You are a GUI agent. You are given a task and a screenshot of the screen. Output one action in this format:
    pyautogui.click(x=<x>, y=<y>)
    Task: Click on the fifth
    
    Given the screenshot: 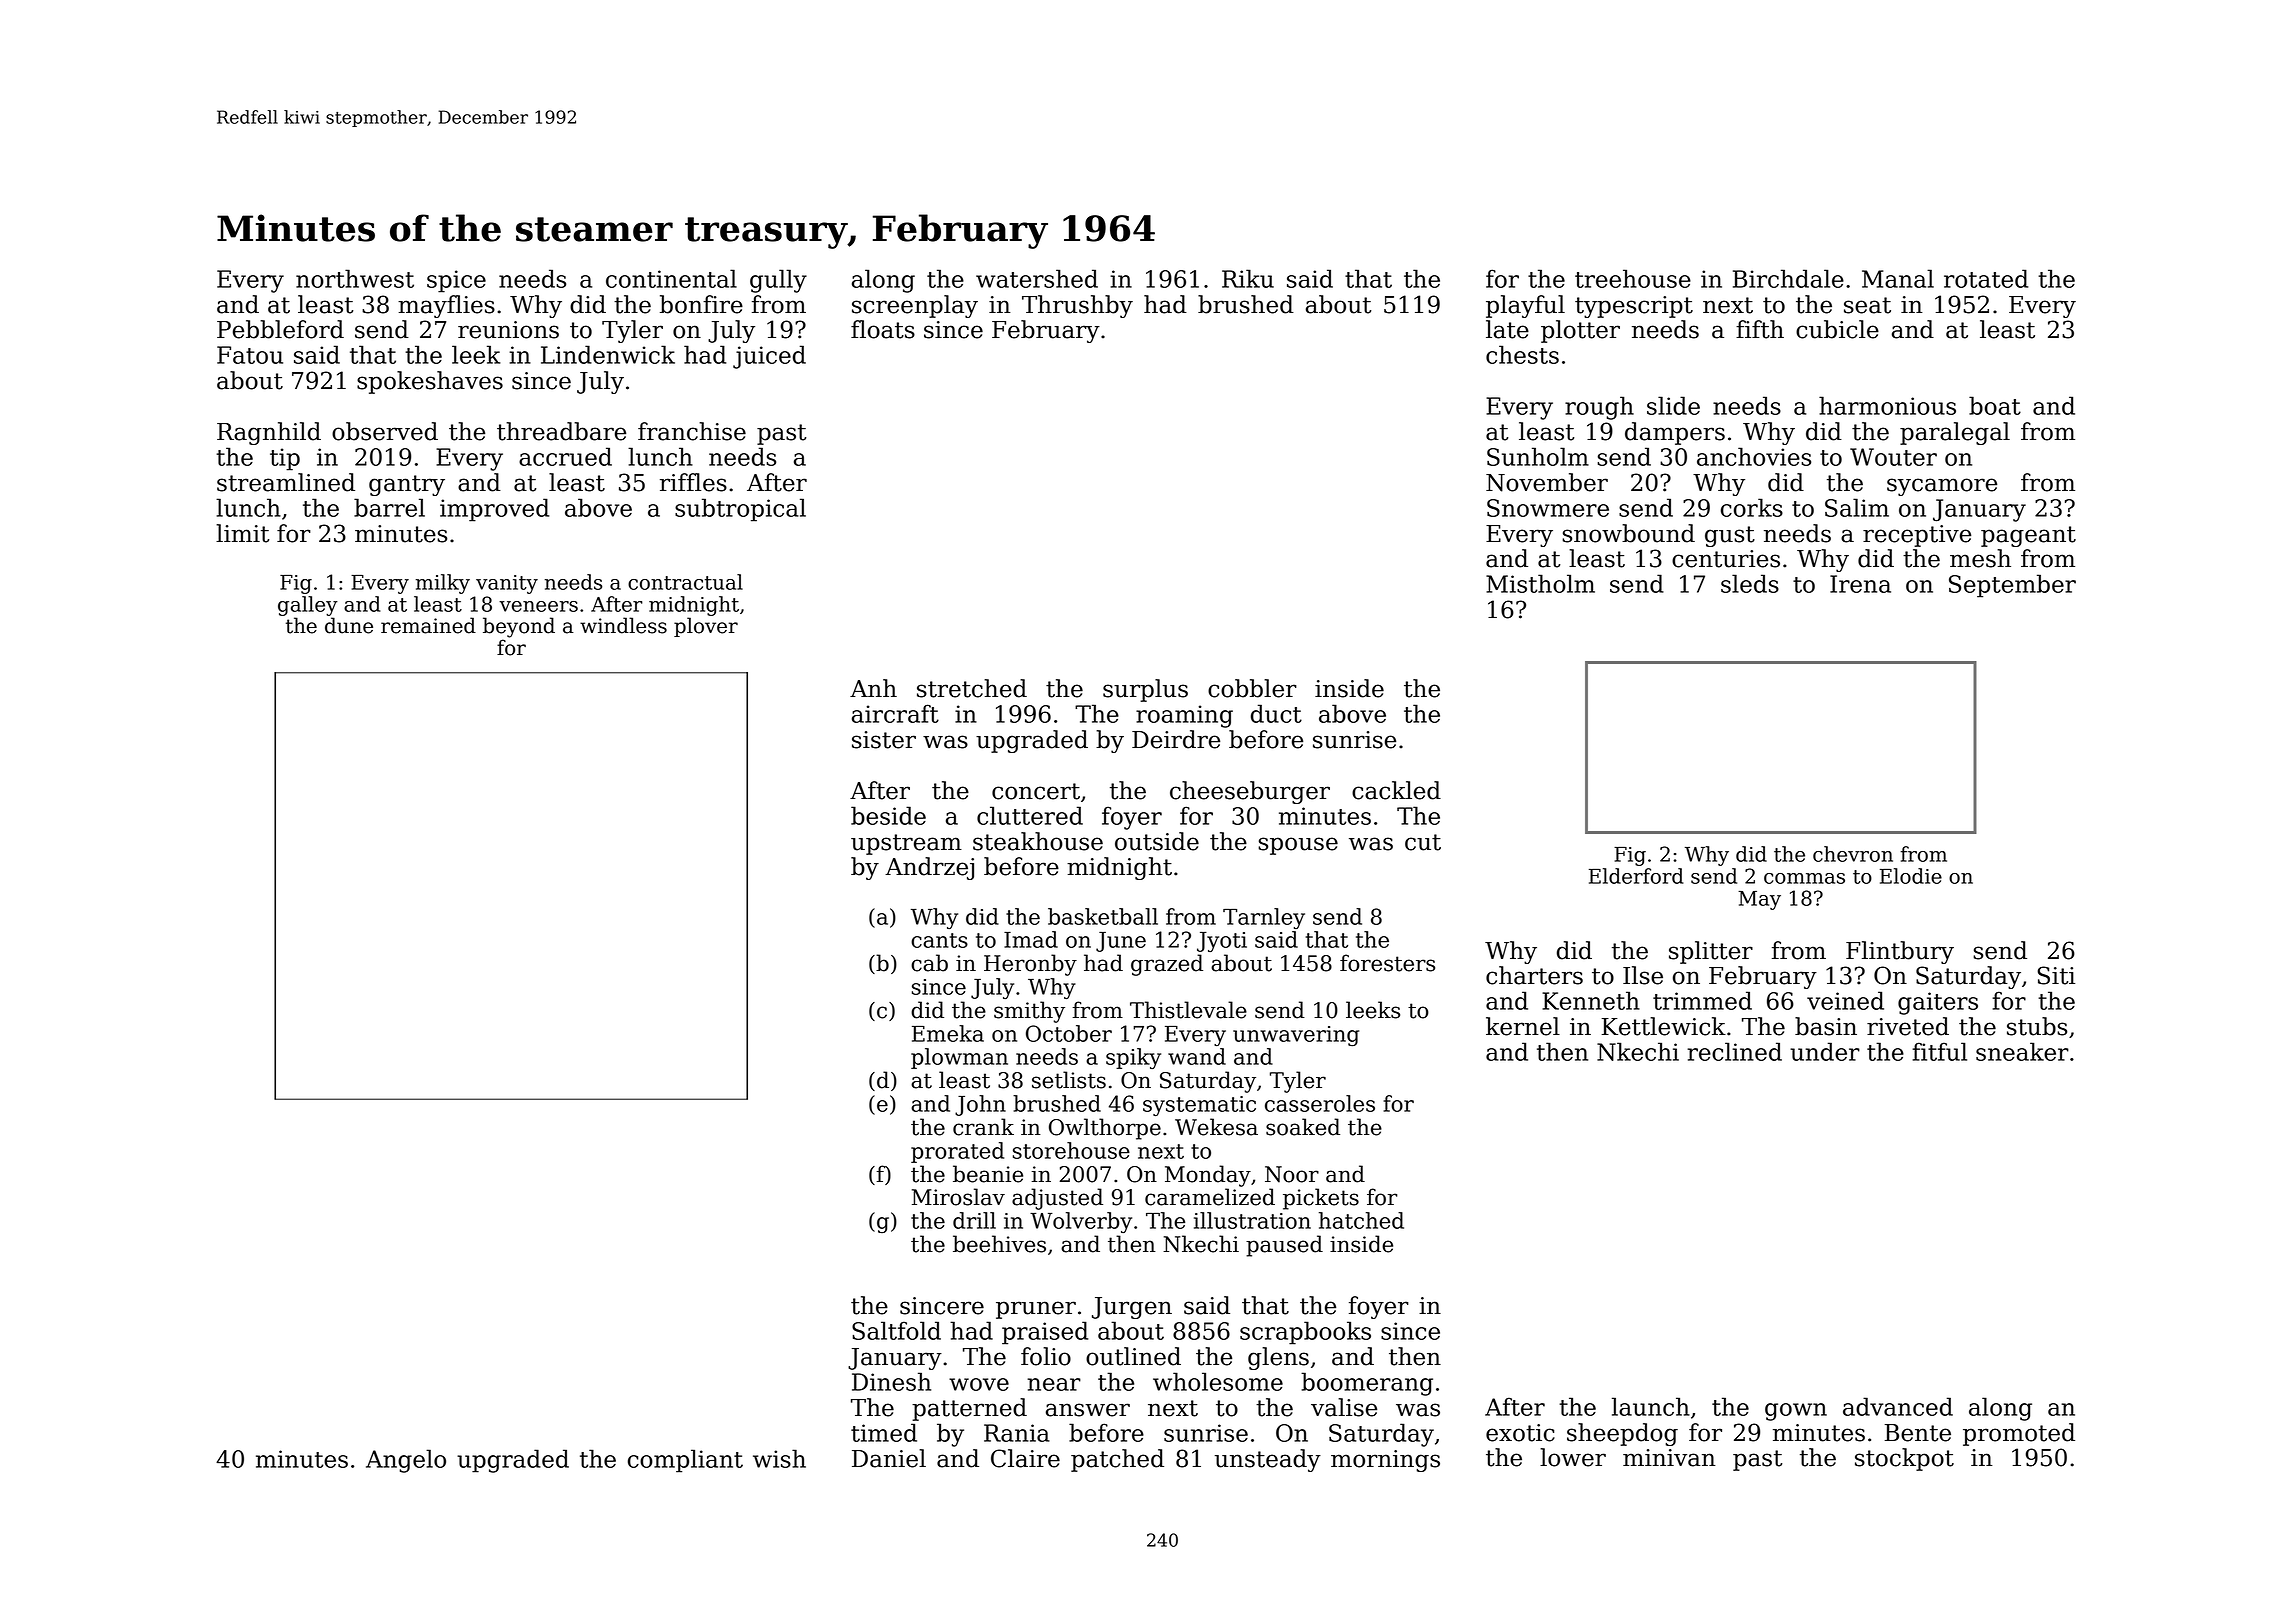 What is the action you would take?
    pyautogui.click(x=1760, y=329)
